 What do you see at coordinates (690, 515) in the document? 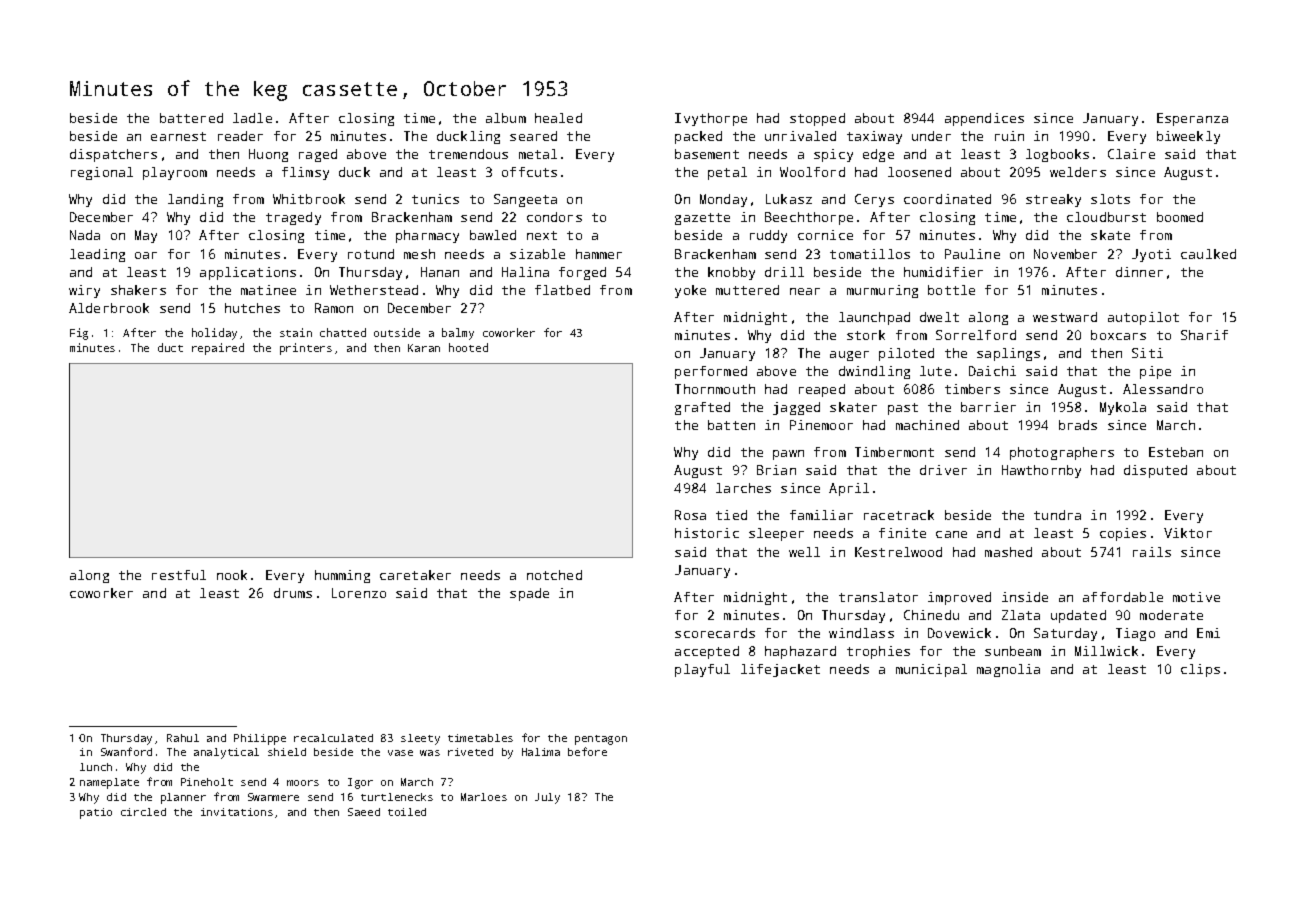
I see `Rosa` at bounding box center [690, 515].
